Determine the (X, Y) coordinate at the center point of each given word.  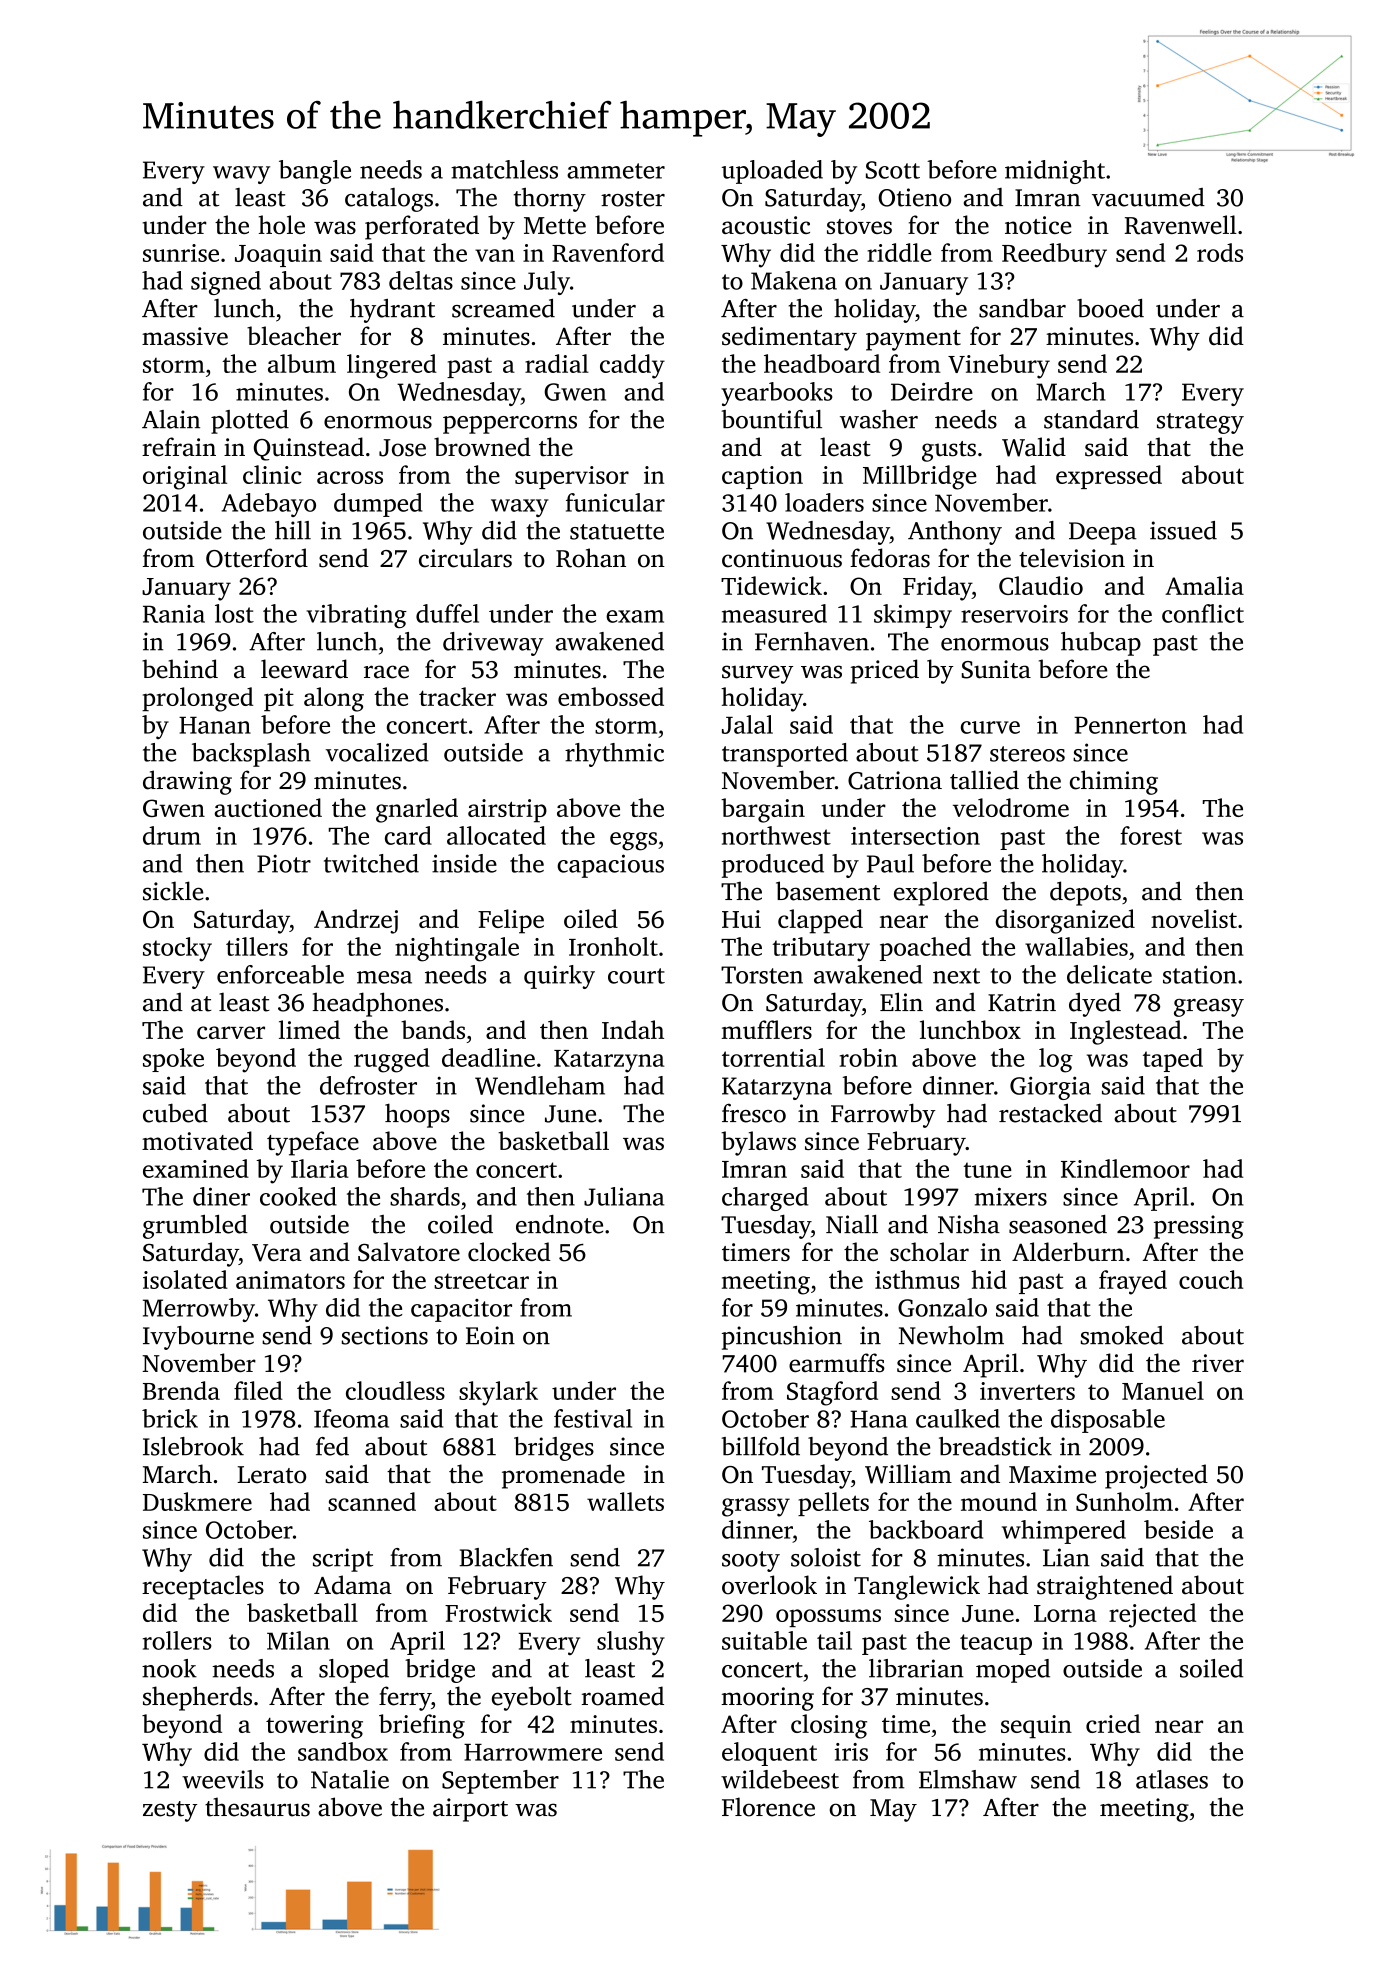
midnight (1055, 172)
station (1200, 974)
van (495, 255)
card (408, 835)
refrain (179, 447)
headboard (822, 363)
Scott (893, 170)
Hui (741, 919)
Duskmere (197, 1501)
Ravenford (608, 252)
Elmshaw (968, 1779)
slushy (631, 1643)
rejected (1152, 1615)
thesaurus (257, 1807)
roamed (623, 1696)
